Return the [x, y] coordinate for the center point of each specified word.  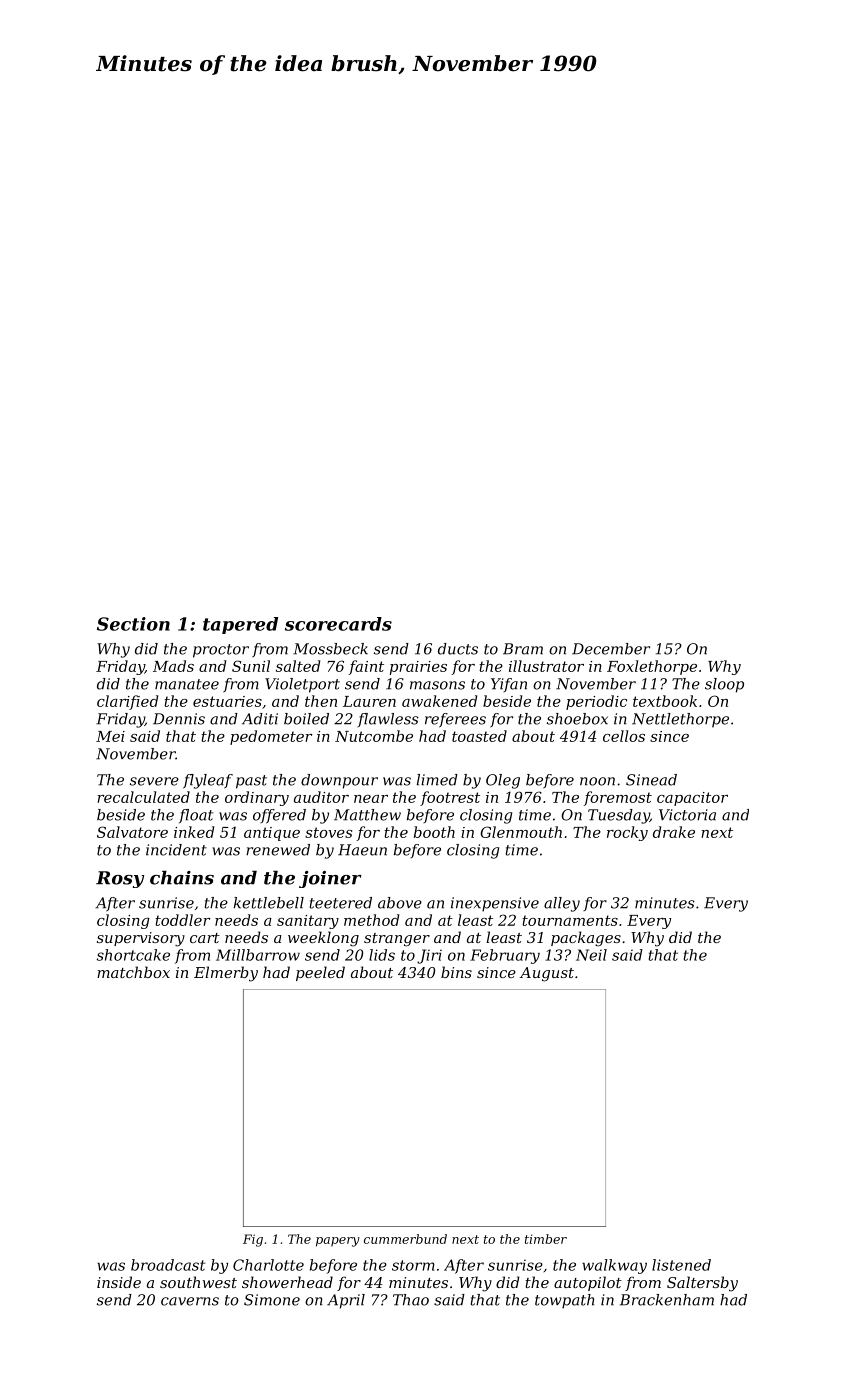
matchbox [133, 972]
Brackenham [667, 1300]
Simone [272, 1300]
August [547, 974]
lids [382, 955]
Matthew [367, 815]
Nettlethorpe [680, 720]
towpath [564, 1301]
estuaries [227, 701]
